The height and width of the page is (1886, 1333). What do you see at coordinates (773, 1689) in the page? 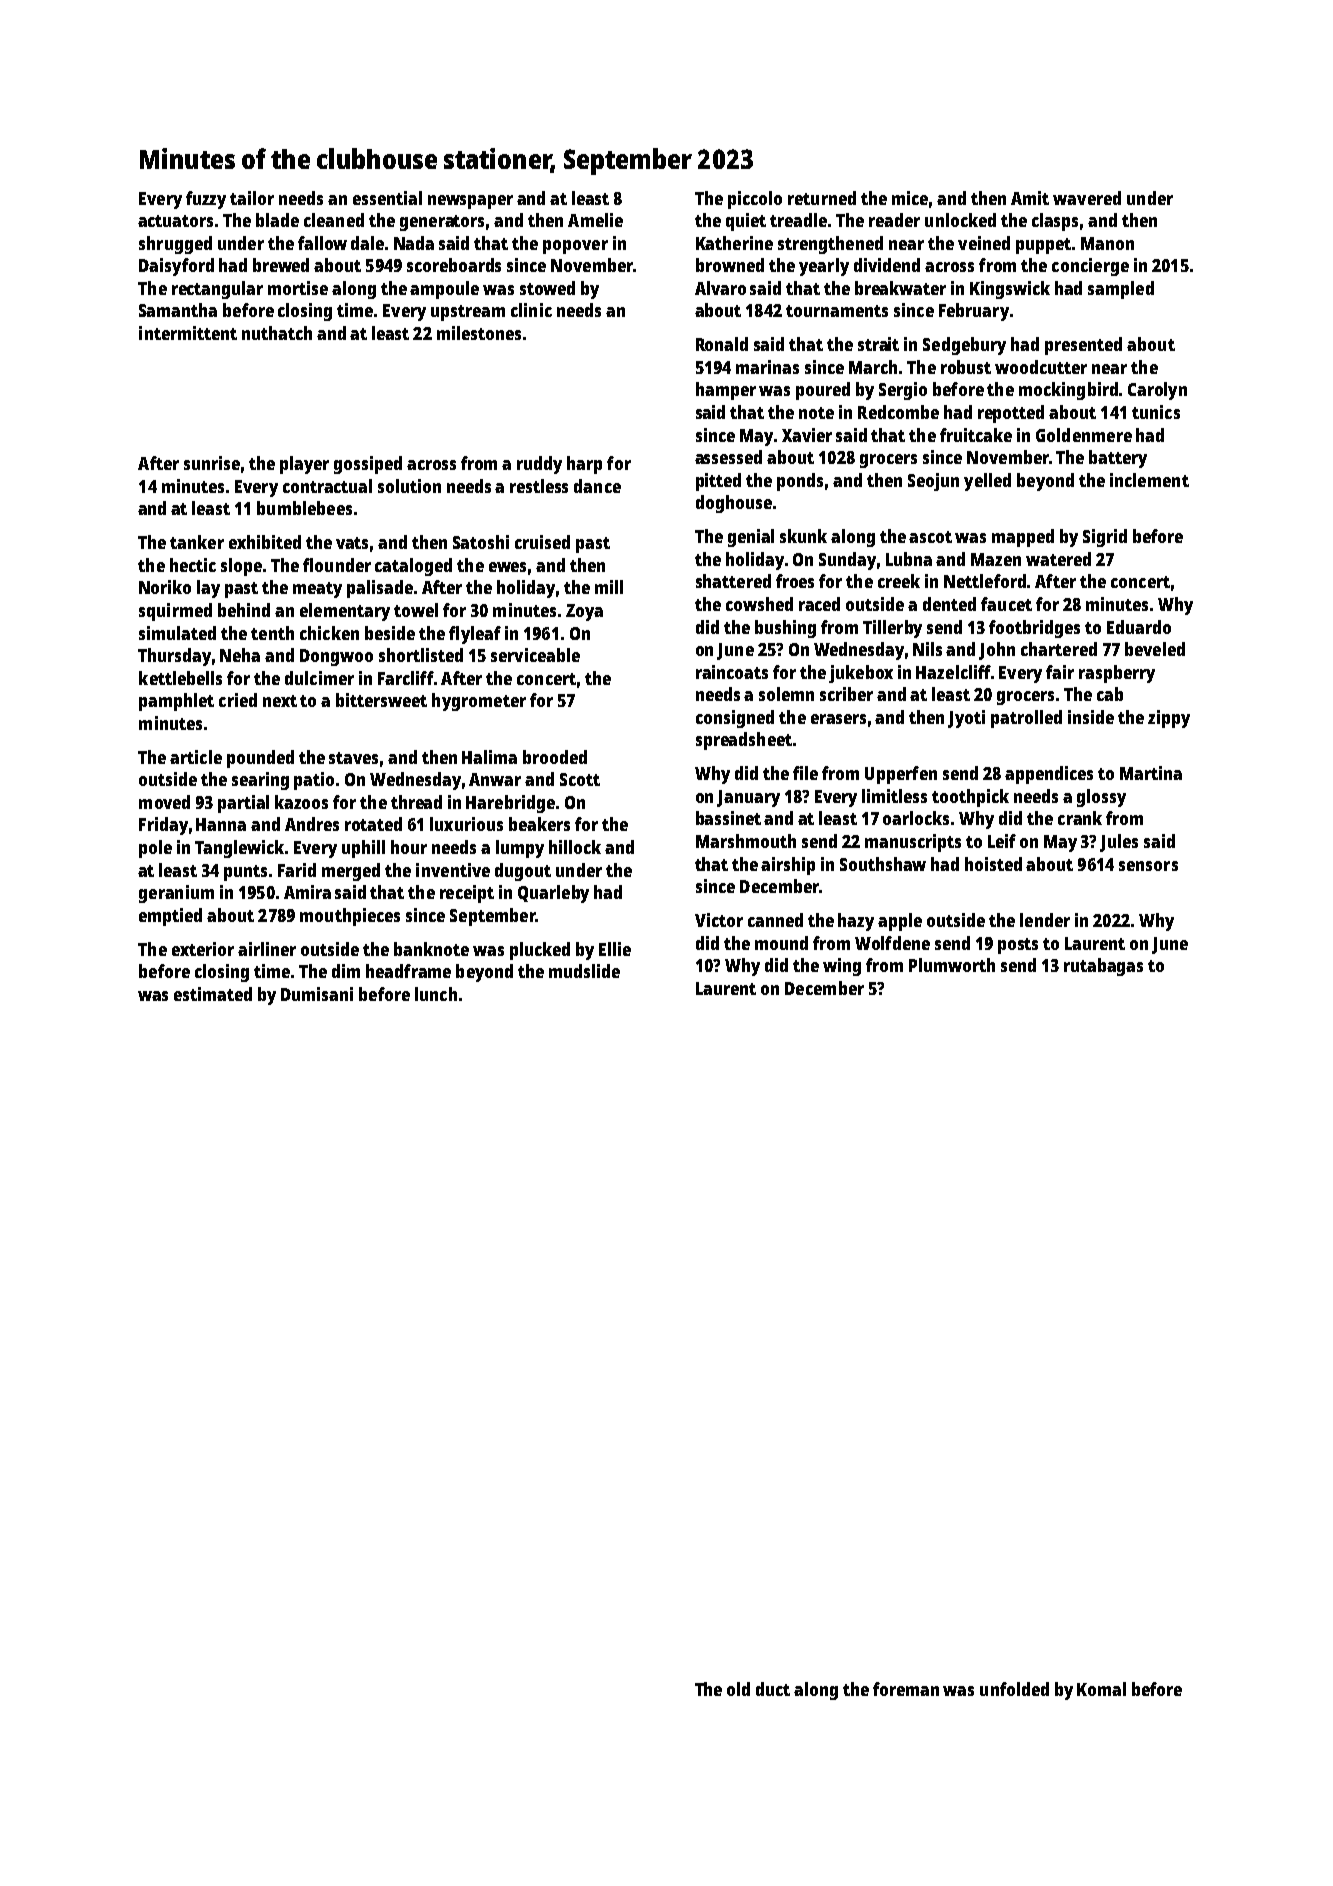
I see `duct` at bounding box center [773, 1689].
